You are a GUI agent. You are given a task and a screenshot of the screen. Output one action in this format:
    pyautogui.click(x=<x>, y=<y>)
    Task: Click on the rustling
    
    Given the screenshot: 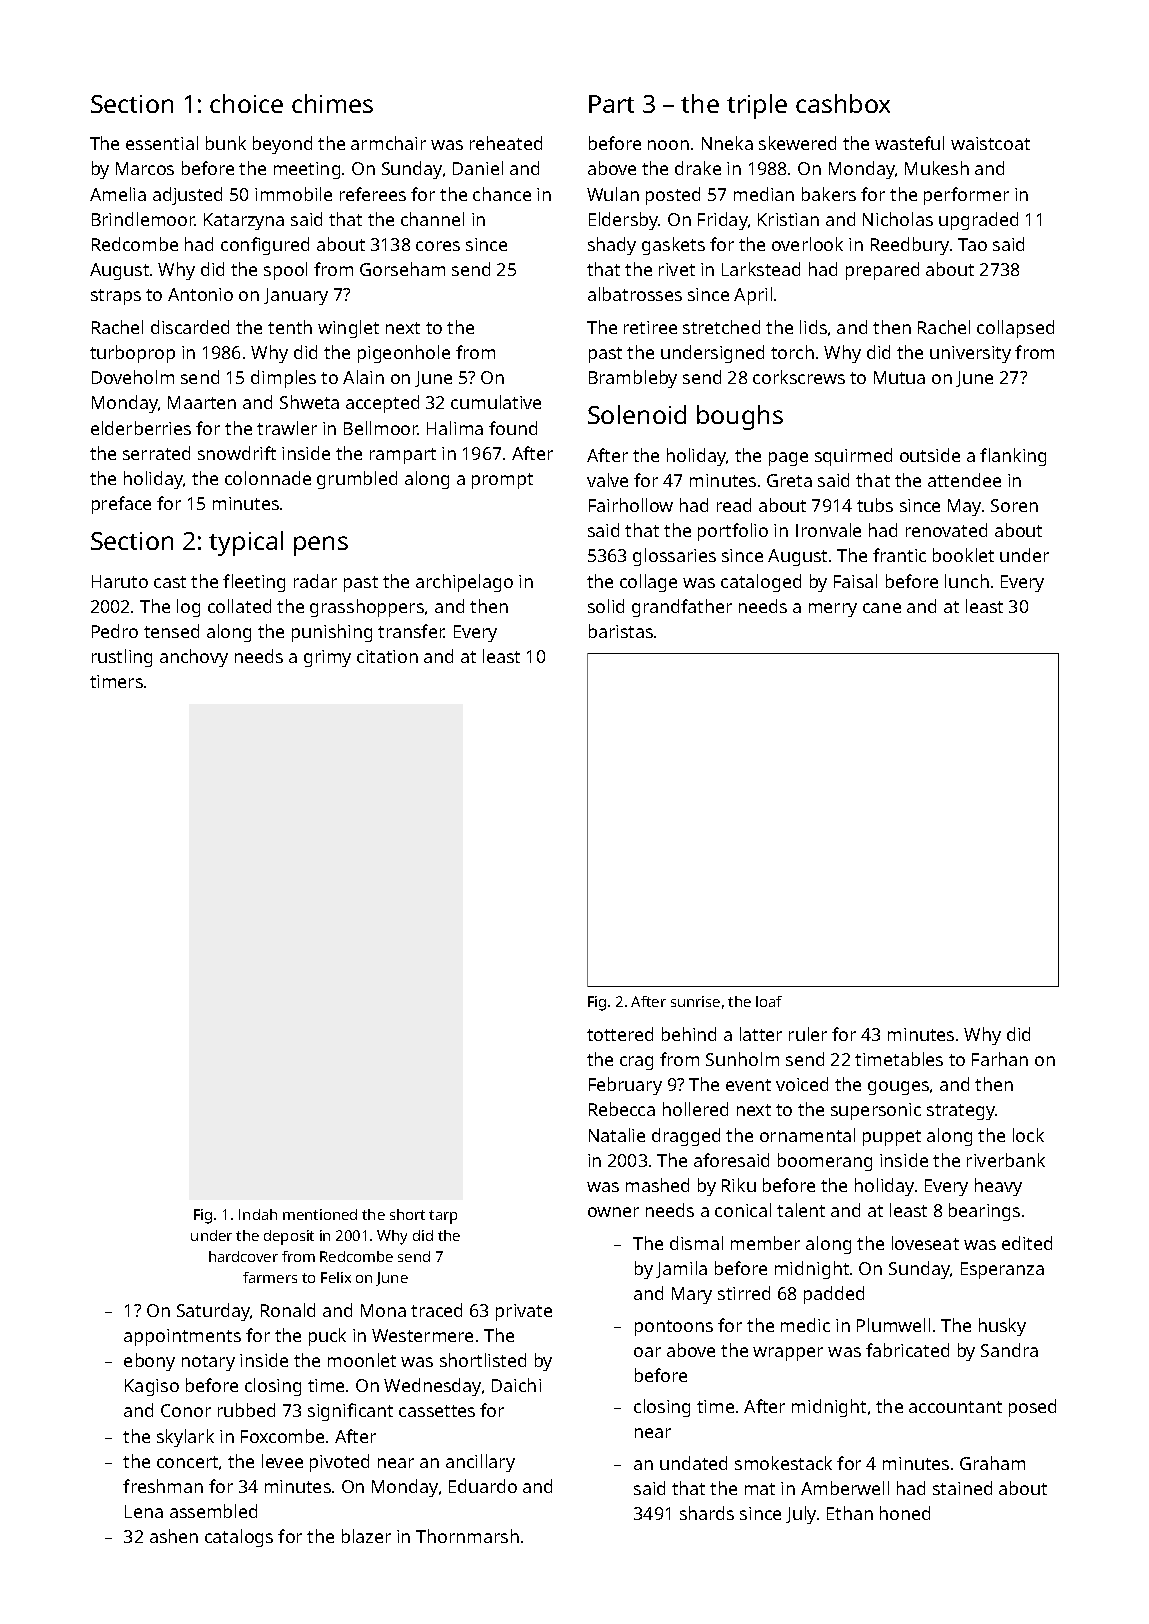 What is the action you would take?
    pyautogui.click(x=122, y=658)
